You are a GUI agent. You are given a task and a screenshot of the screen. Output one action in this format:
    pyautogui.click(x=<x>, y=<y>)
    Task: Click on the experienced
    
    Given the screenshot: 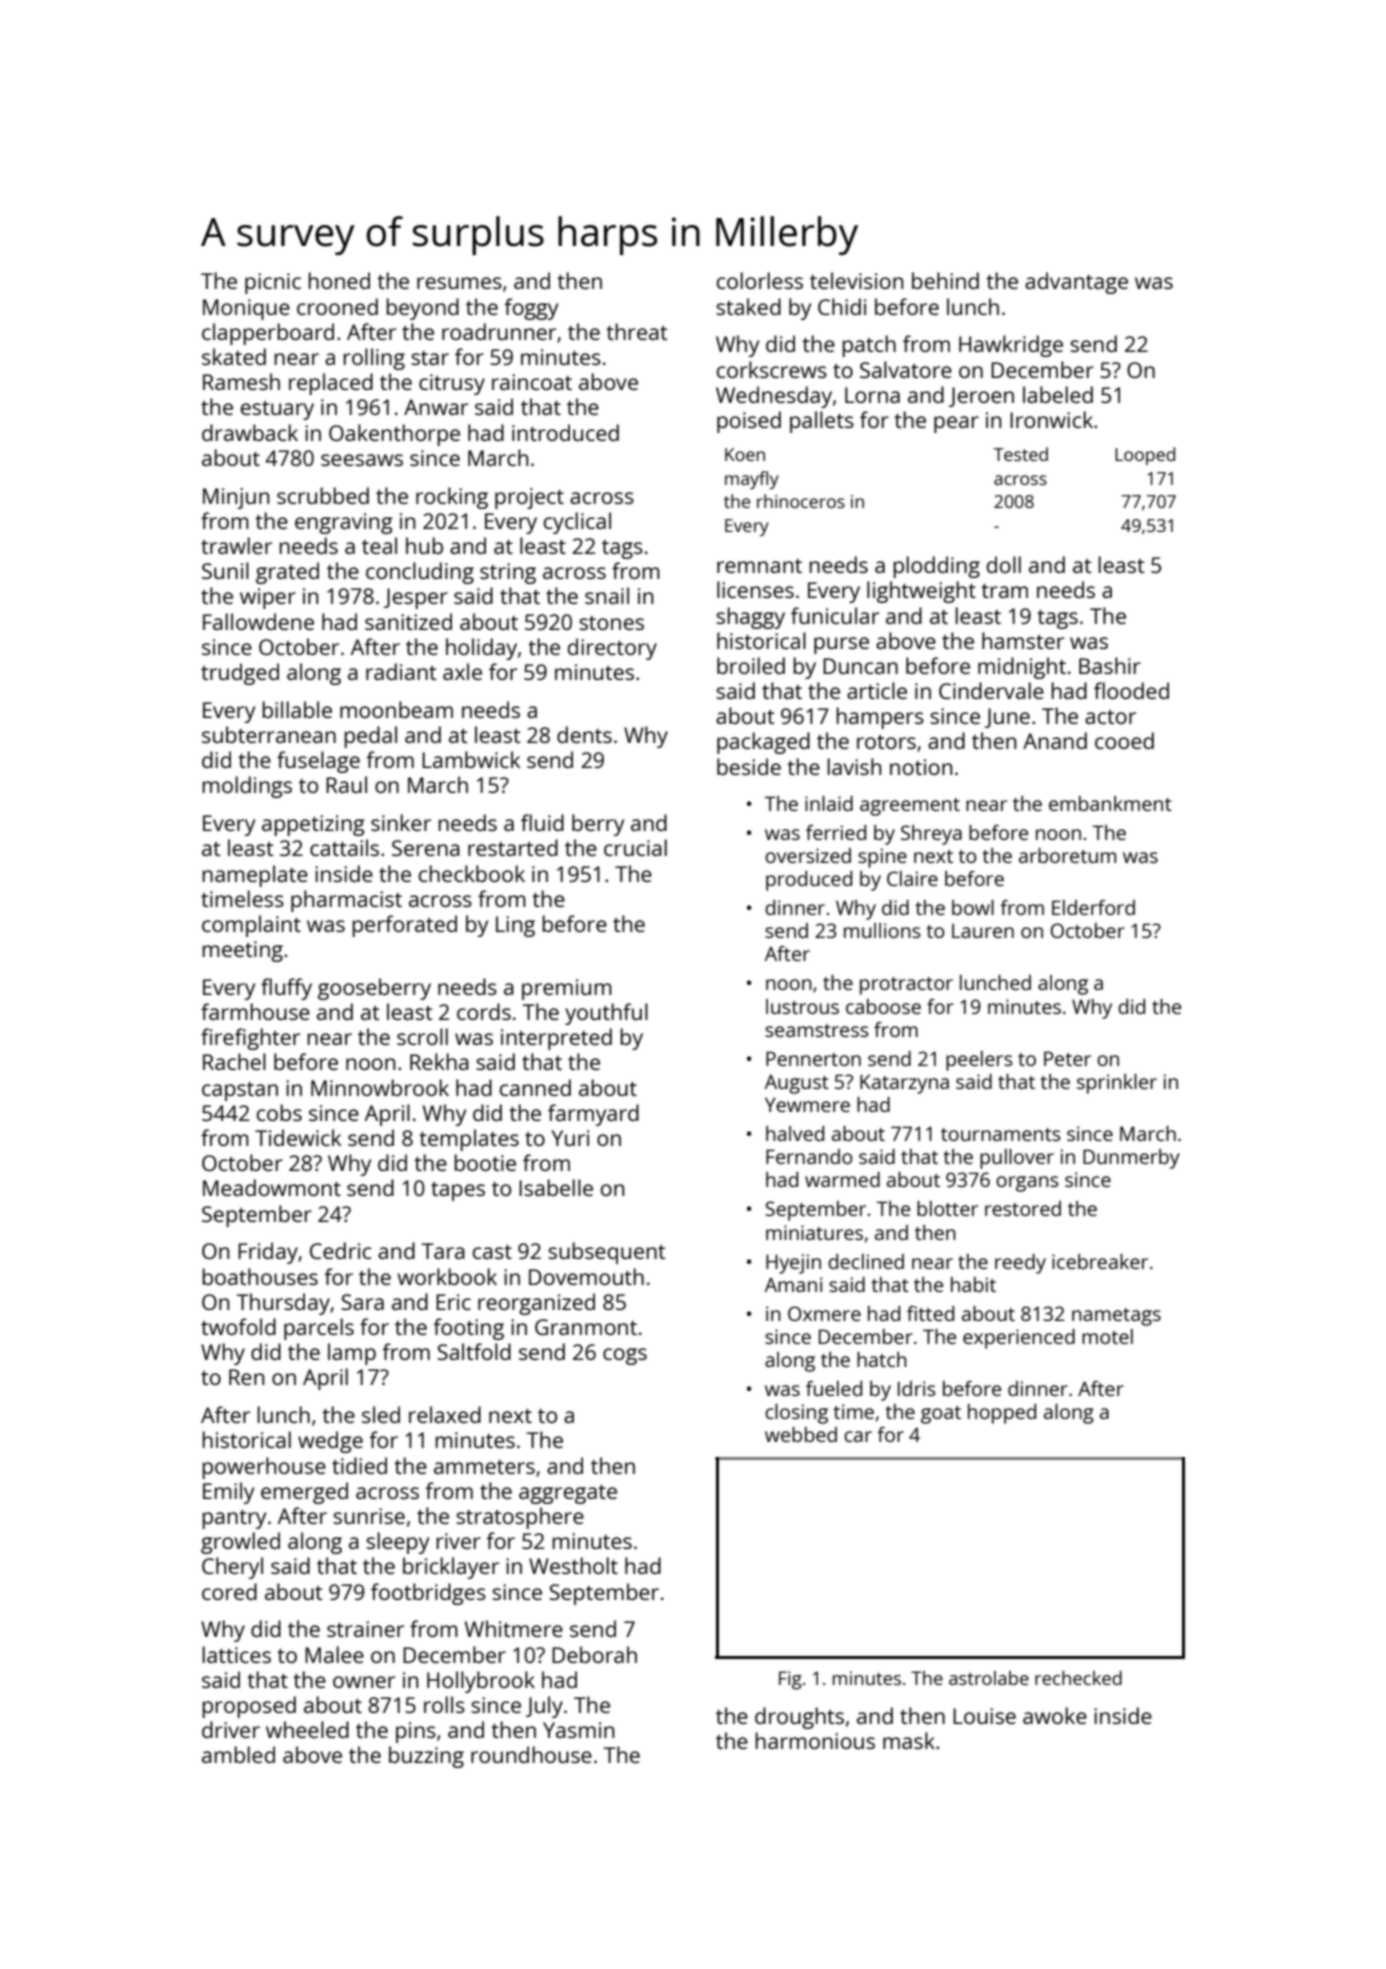 What is the action you would take?
    pyautogui.click(x=1019, y=1339)
